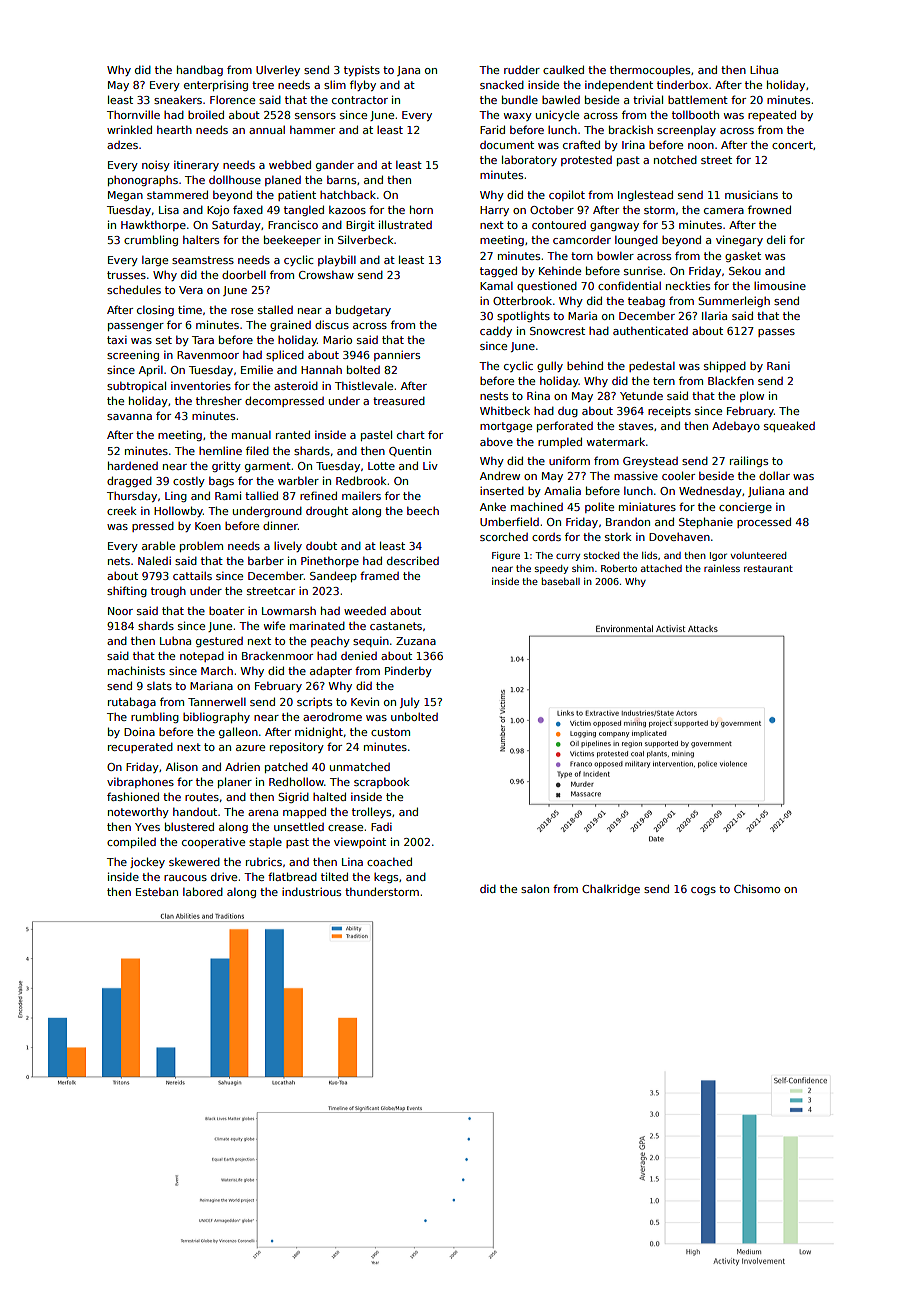 The image size is (924, 1308). What do you see at coordinates (399, 401) in the image?
I see `treasured` at bounding box center [399, 401].
